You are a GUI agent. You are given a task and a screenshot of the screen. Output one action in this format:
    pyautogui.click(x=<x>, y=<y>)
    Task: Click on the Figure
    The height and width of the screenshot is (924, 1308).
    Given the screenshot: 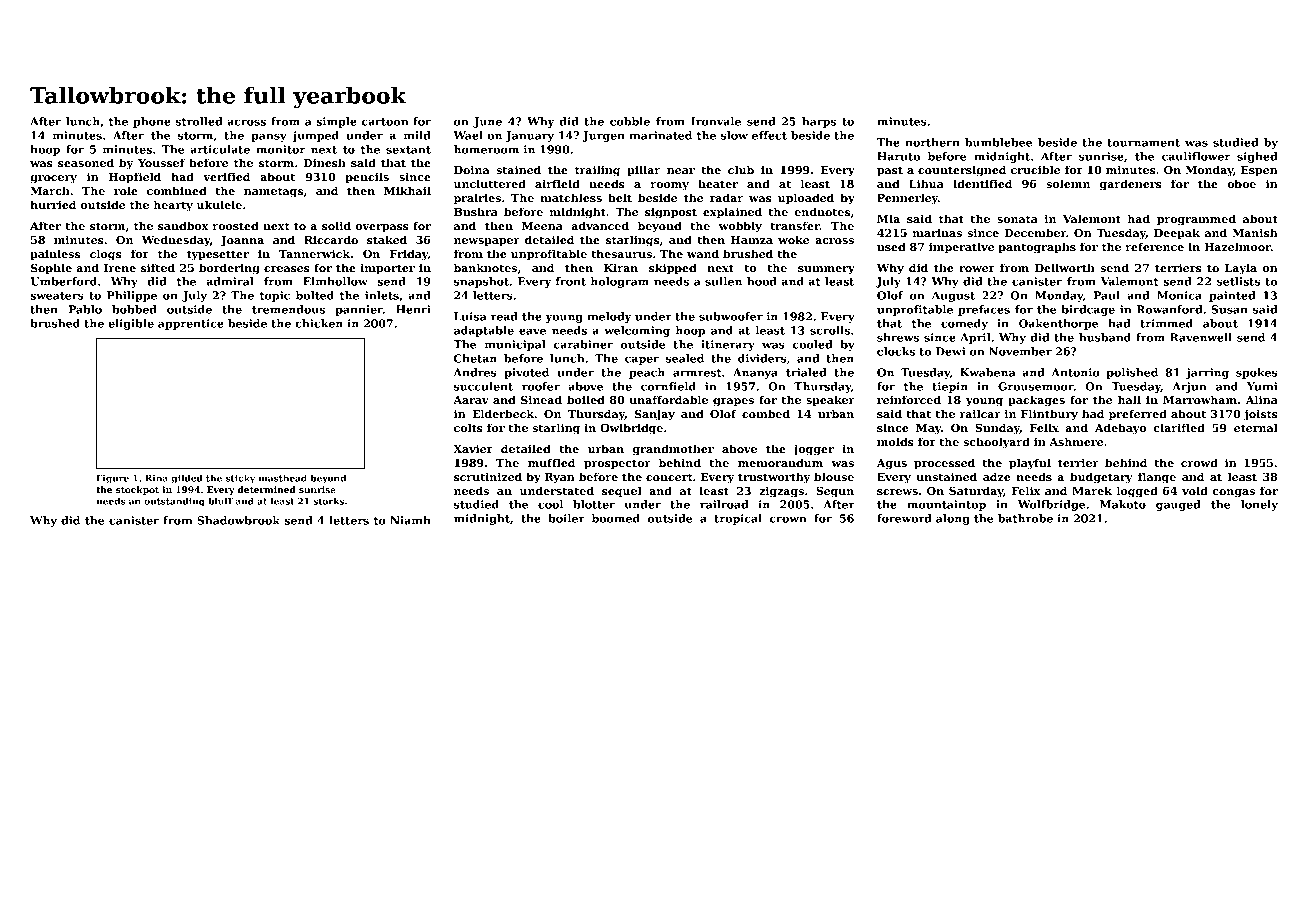 What is the action you would take?
    pyautogui.click(x=113, y=479)
